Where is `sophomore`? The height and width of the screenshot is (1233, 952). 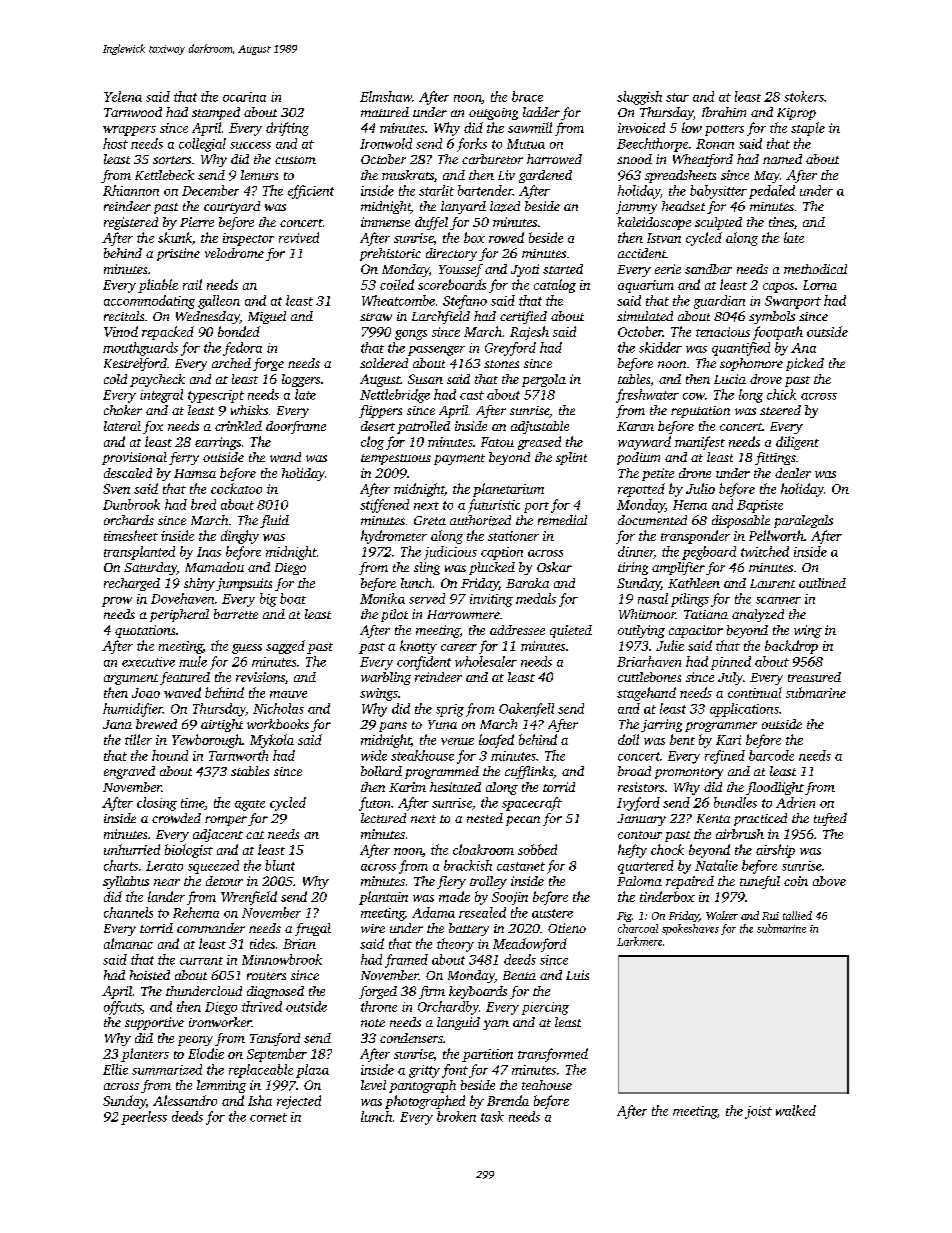
sophomore is located at coordinates (751, 364).
